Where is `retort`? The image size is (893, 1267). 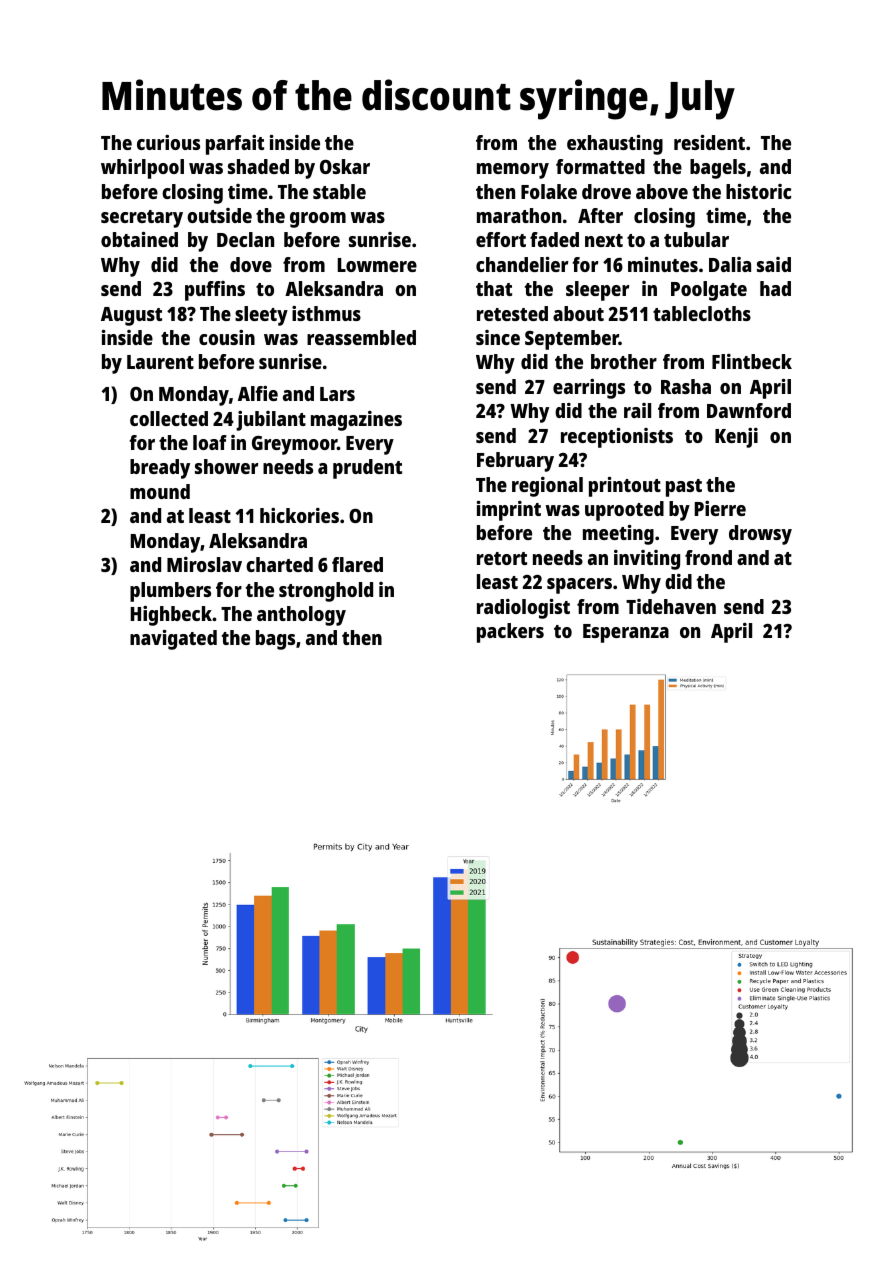
retort is located at coordinates (502, 558).
